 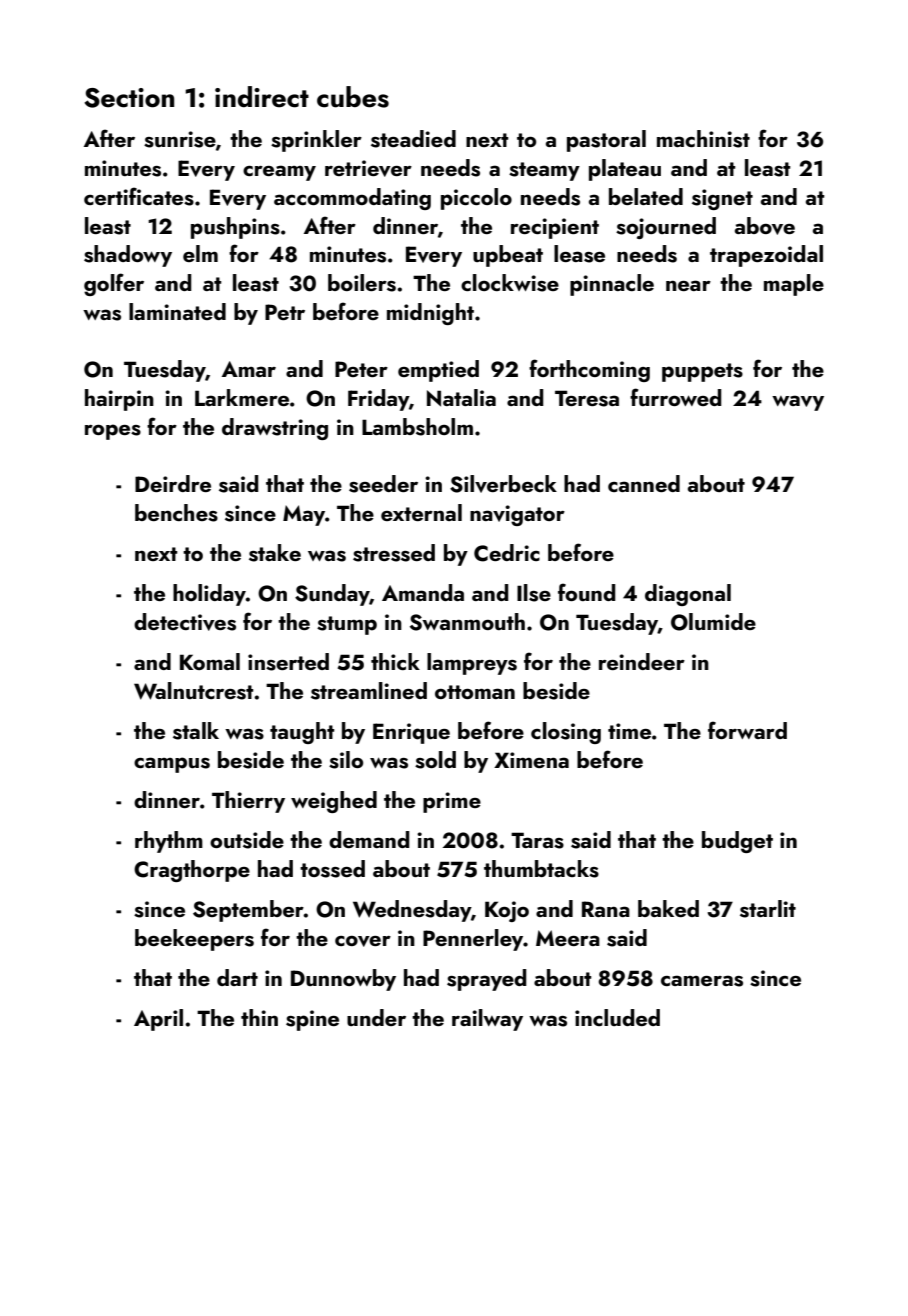 What do you see at coordinates (629, 731) in the screenshot?
I see `time` at bounding box center [629, 731].
